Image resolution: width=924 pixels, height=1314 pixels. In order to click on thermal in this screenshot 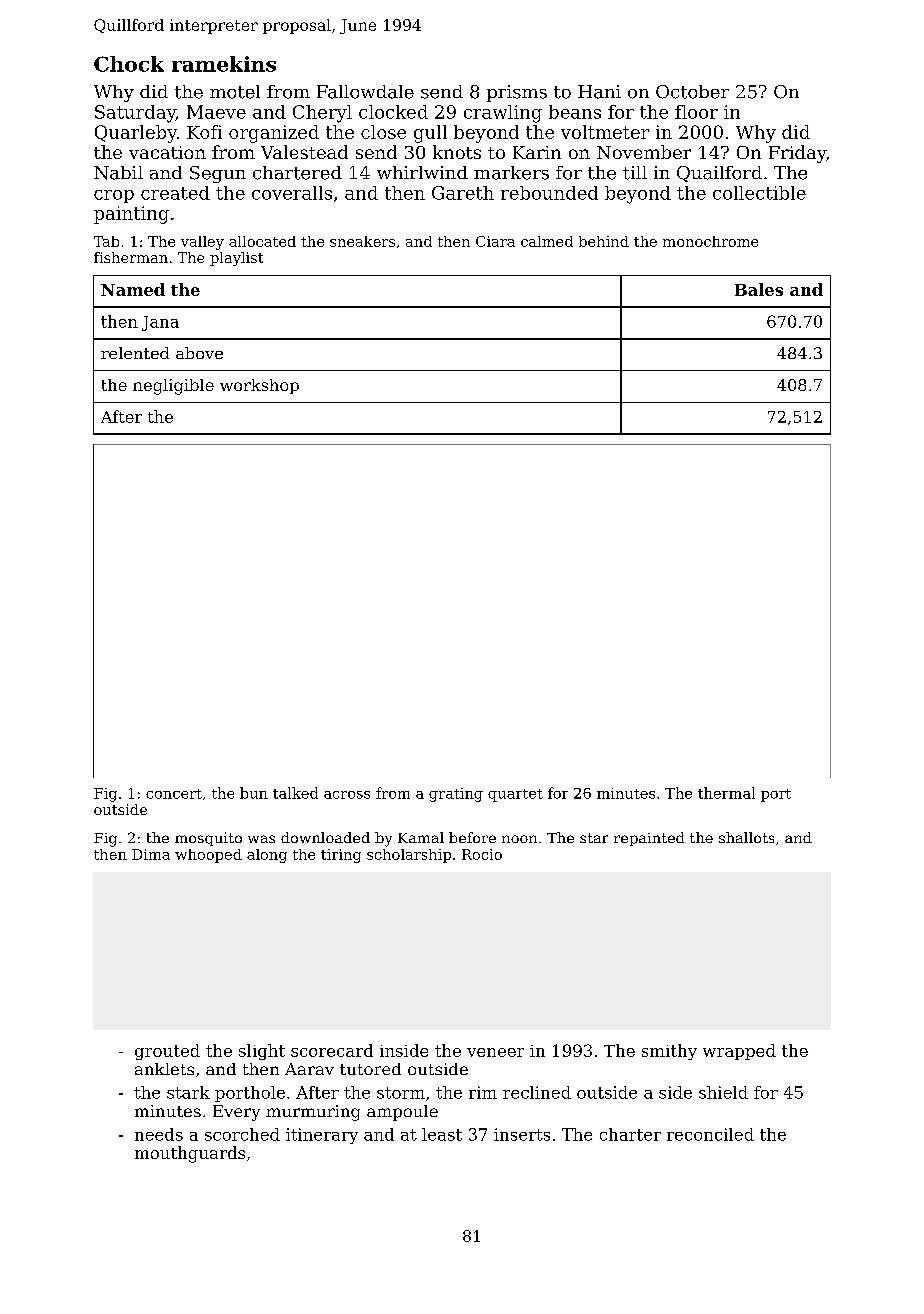, I will do `click(726, 793)`.
